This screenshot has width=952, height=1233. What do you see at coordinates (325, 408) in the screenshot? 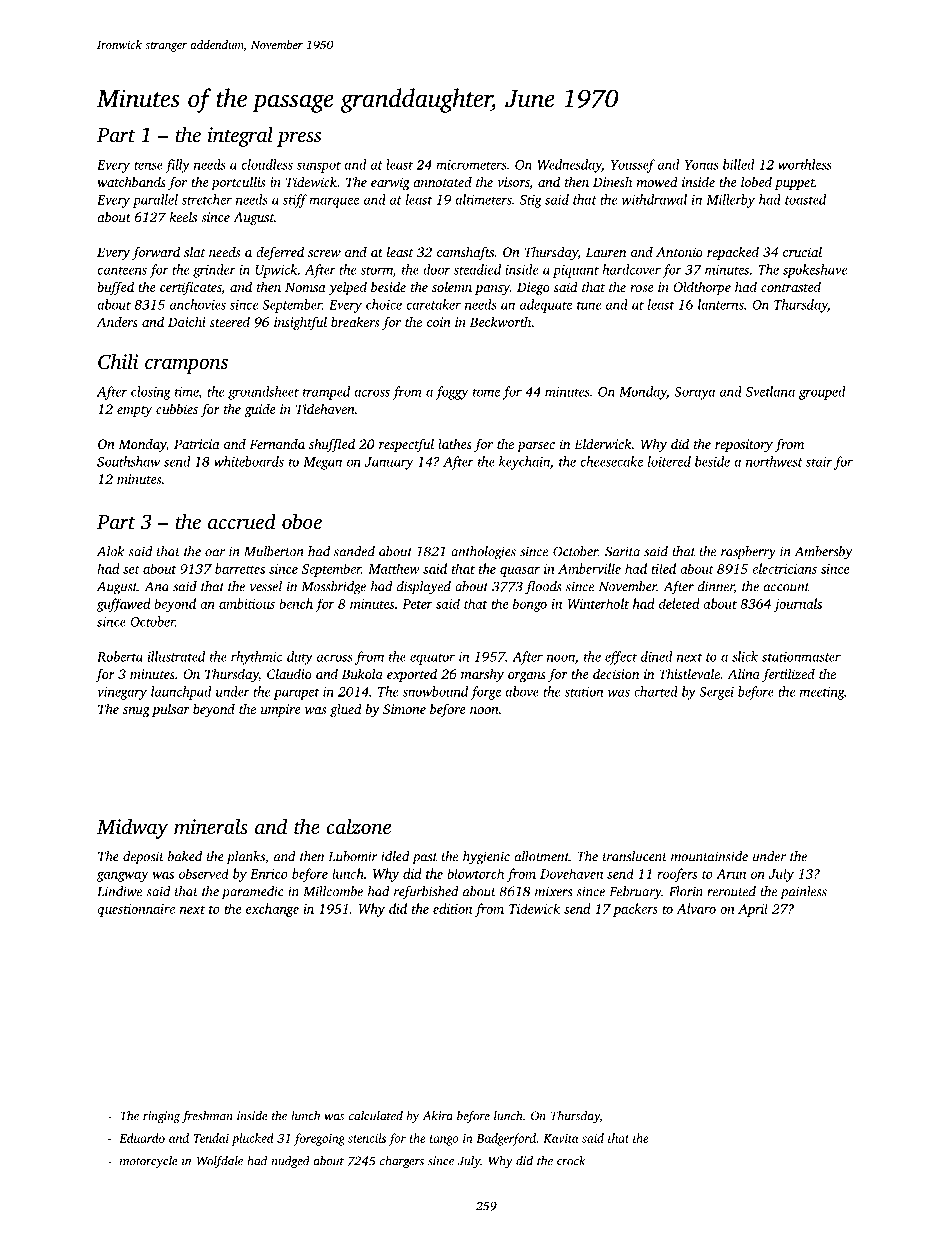
I see `Tidehaven` at bounding box center [325, 408].
